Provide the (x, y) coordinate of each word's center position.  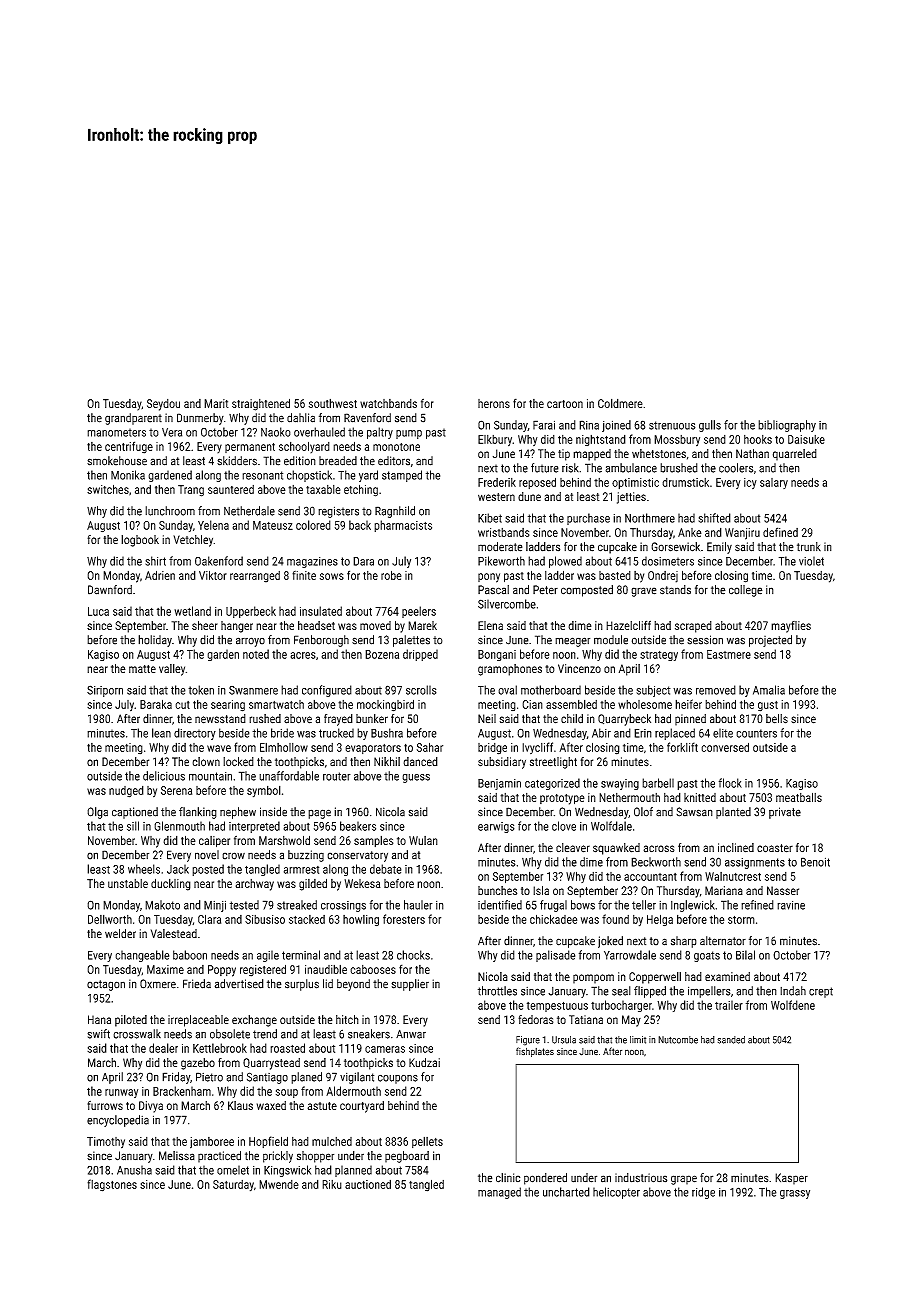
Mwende (279, 1184)
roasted (287, 1048)
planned (353, 1171)
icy (750, 483)
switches (108, 489)
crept (821, 992)
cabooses (373, 969)
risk (570, 468)
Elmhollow (284, 747)
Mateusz (273, 525)
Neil (487, 718)
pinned (690, 720)
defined (780, 532)
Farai (544, 425)
